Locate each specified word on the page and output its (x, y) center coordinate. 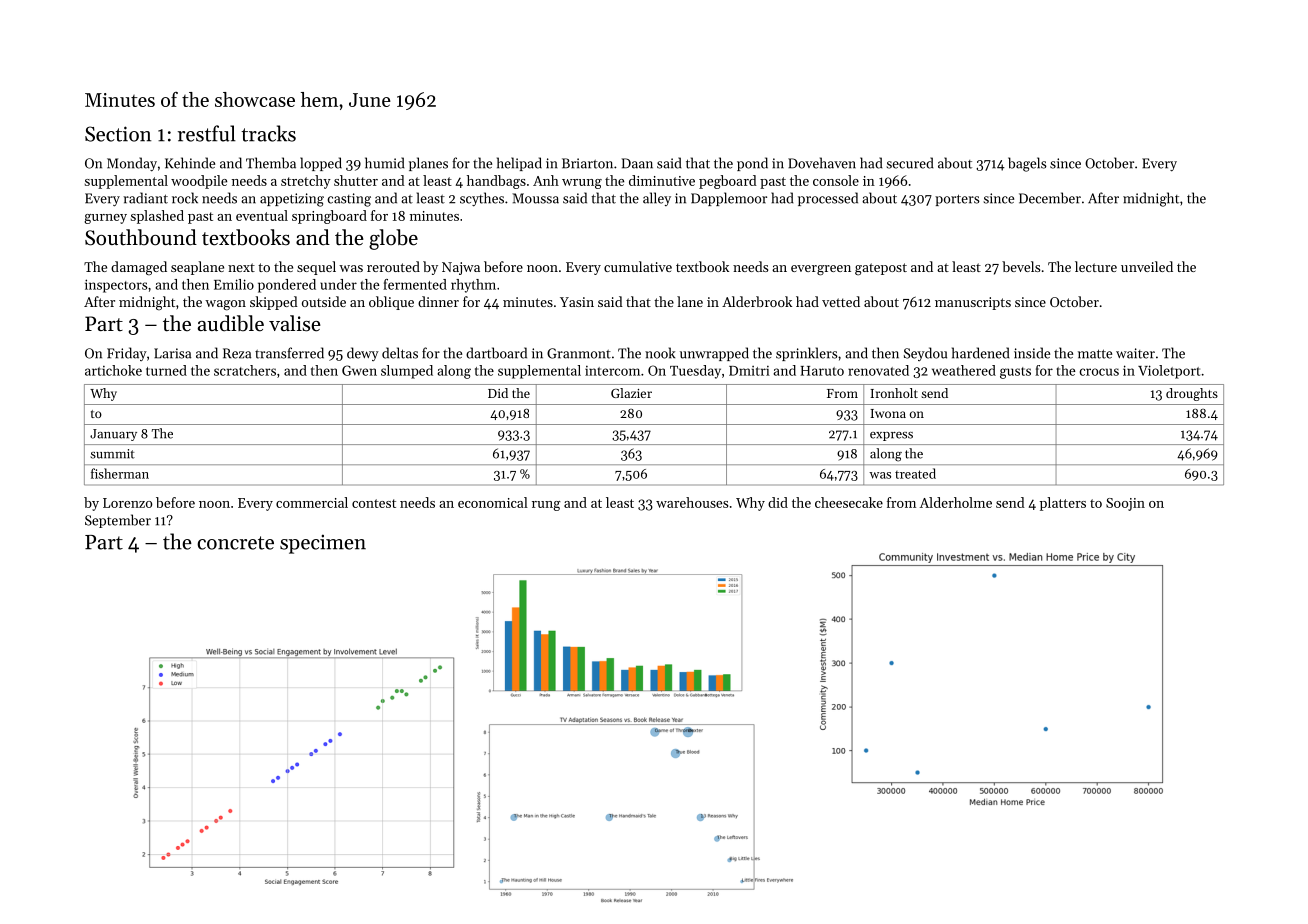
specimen (323, 544)
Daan (637, 163)
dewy (363, 354)
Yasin (577, 302)
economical (493, 502)
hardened (980, 353)
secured (909, 163)
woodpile (199, 182)
